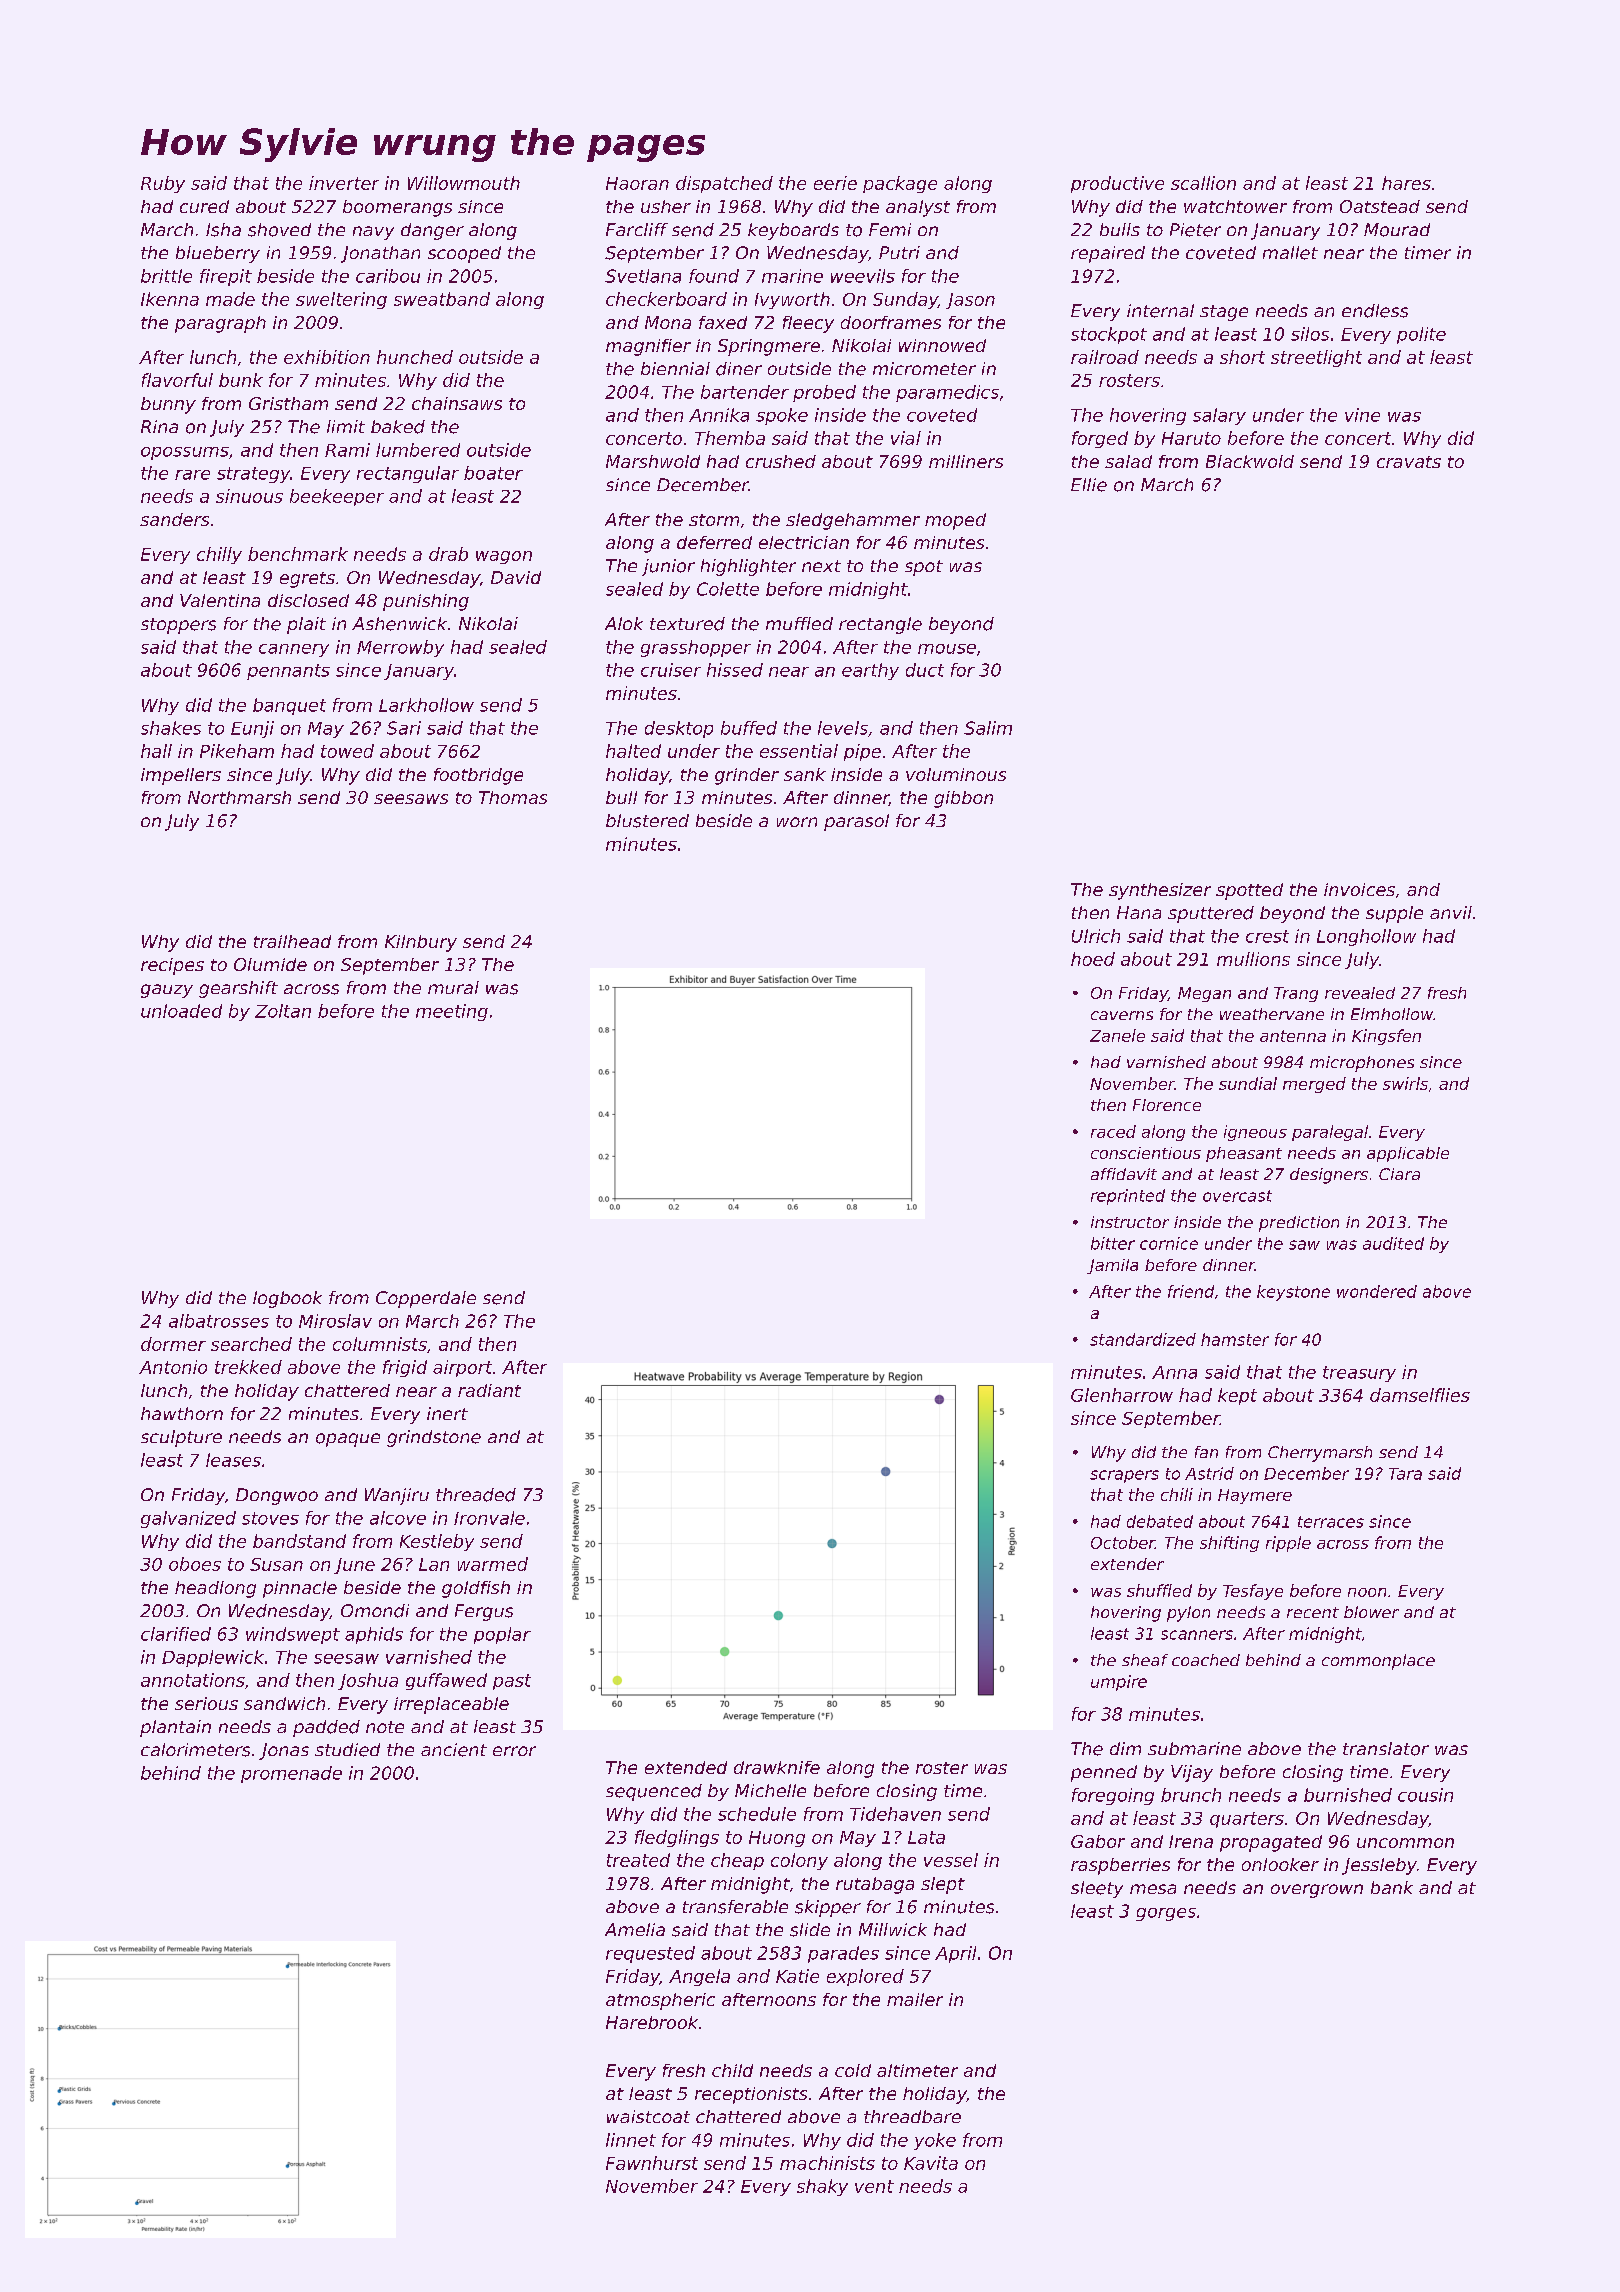 This screenshot has height=2292, width=1620. What do you see at coordinates (652, 2163) in the screenshot?
I see `Fawnhurst` at bounding box center [652, 2163].
